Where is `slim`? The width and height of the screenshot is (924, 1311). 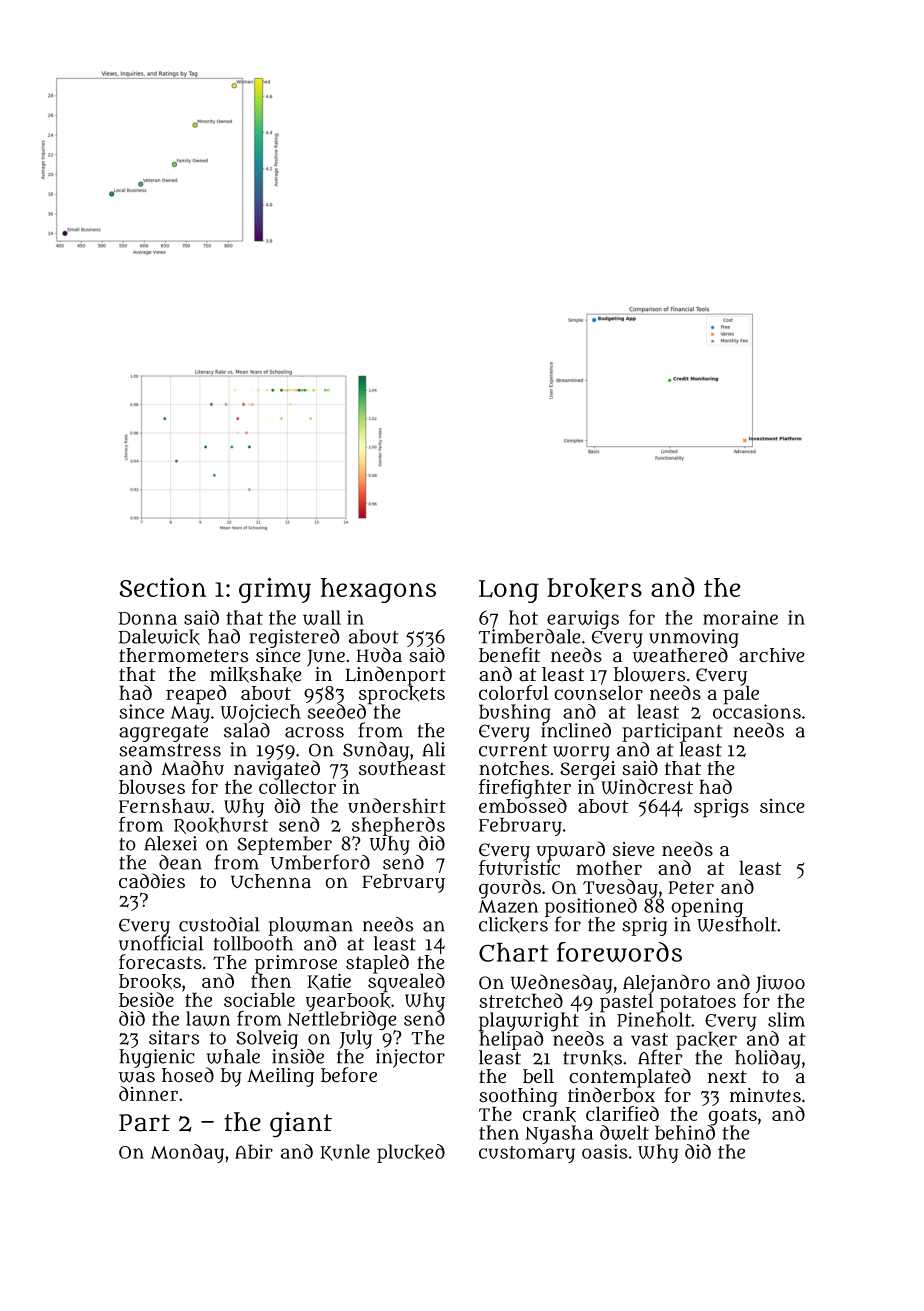 slim is located at coordinates (786, 1019).
